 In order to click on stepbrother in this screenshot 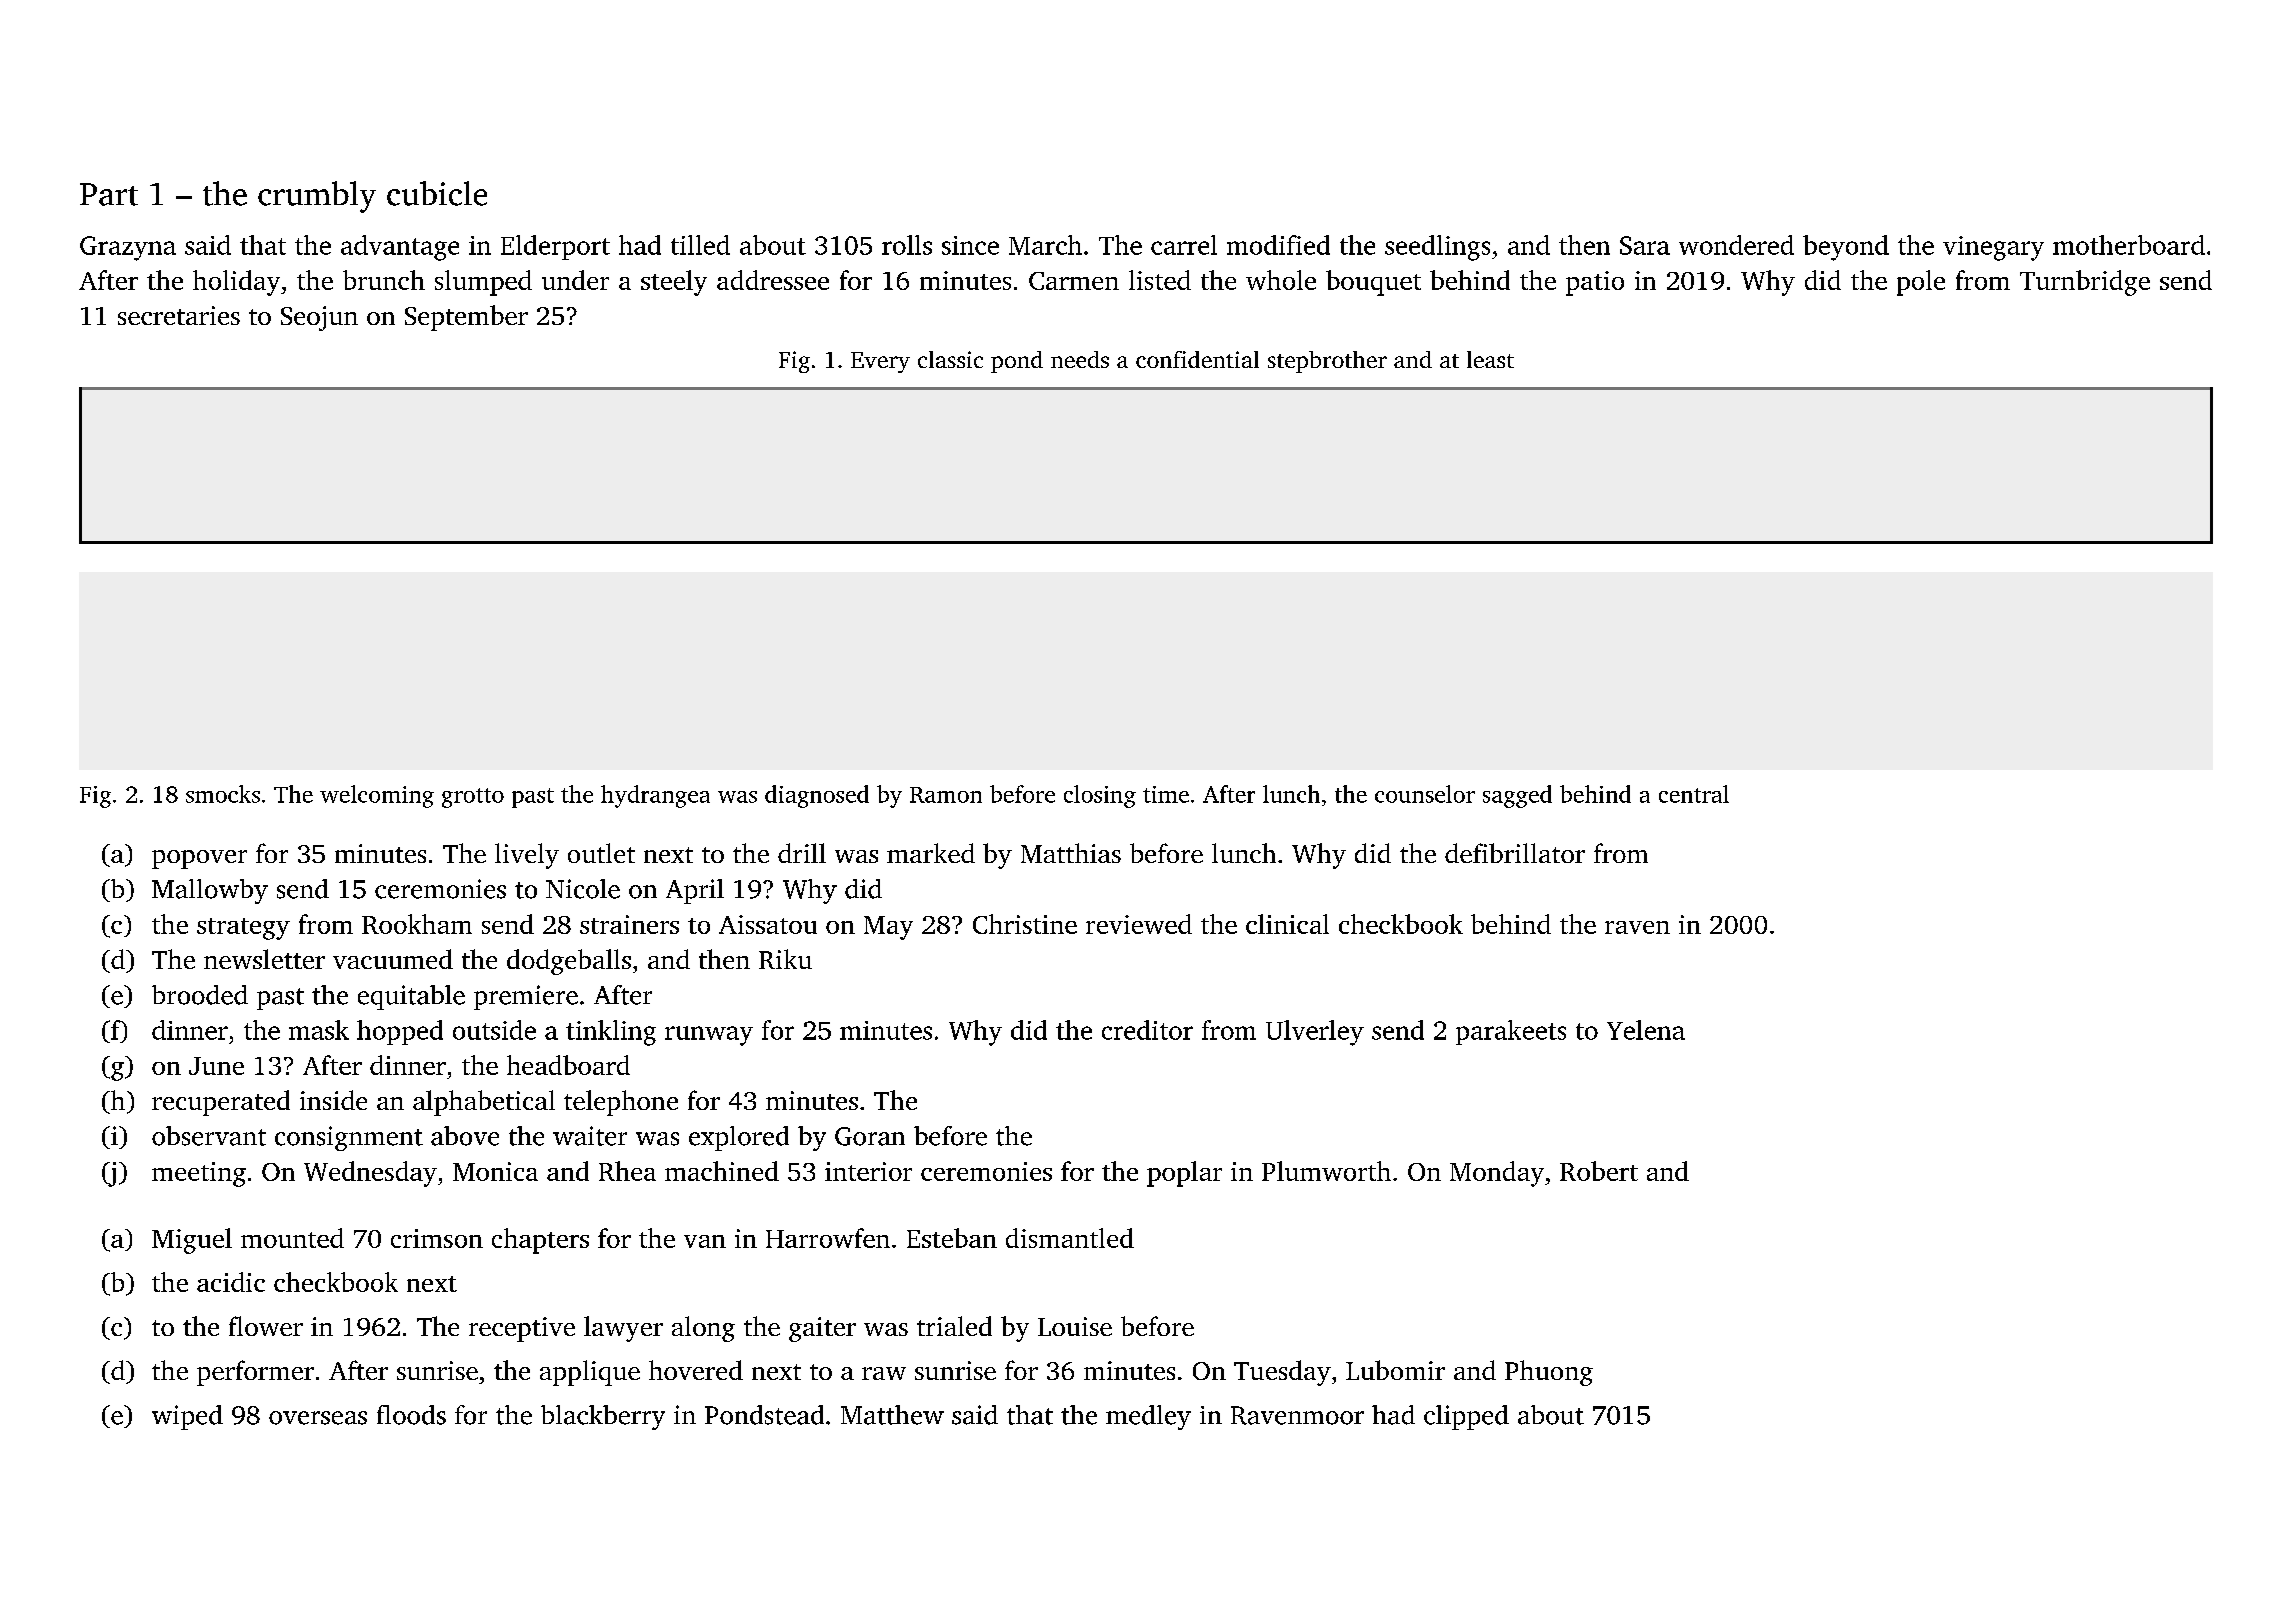, I will do `click(1327, 362)`.
